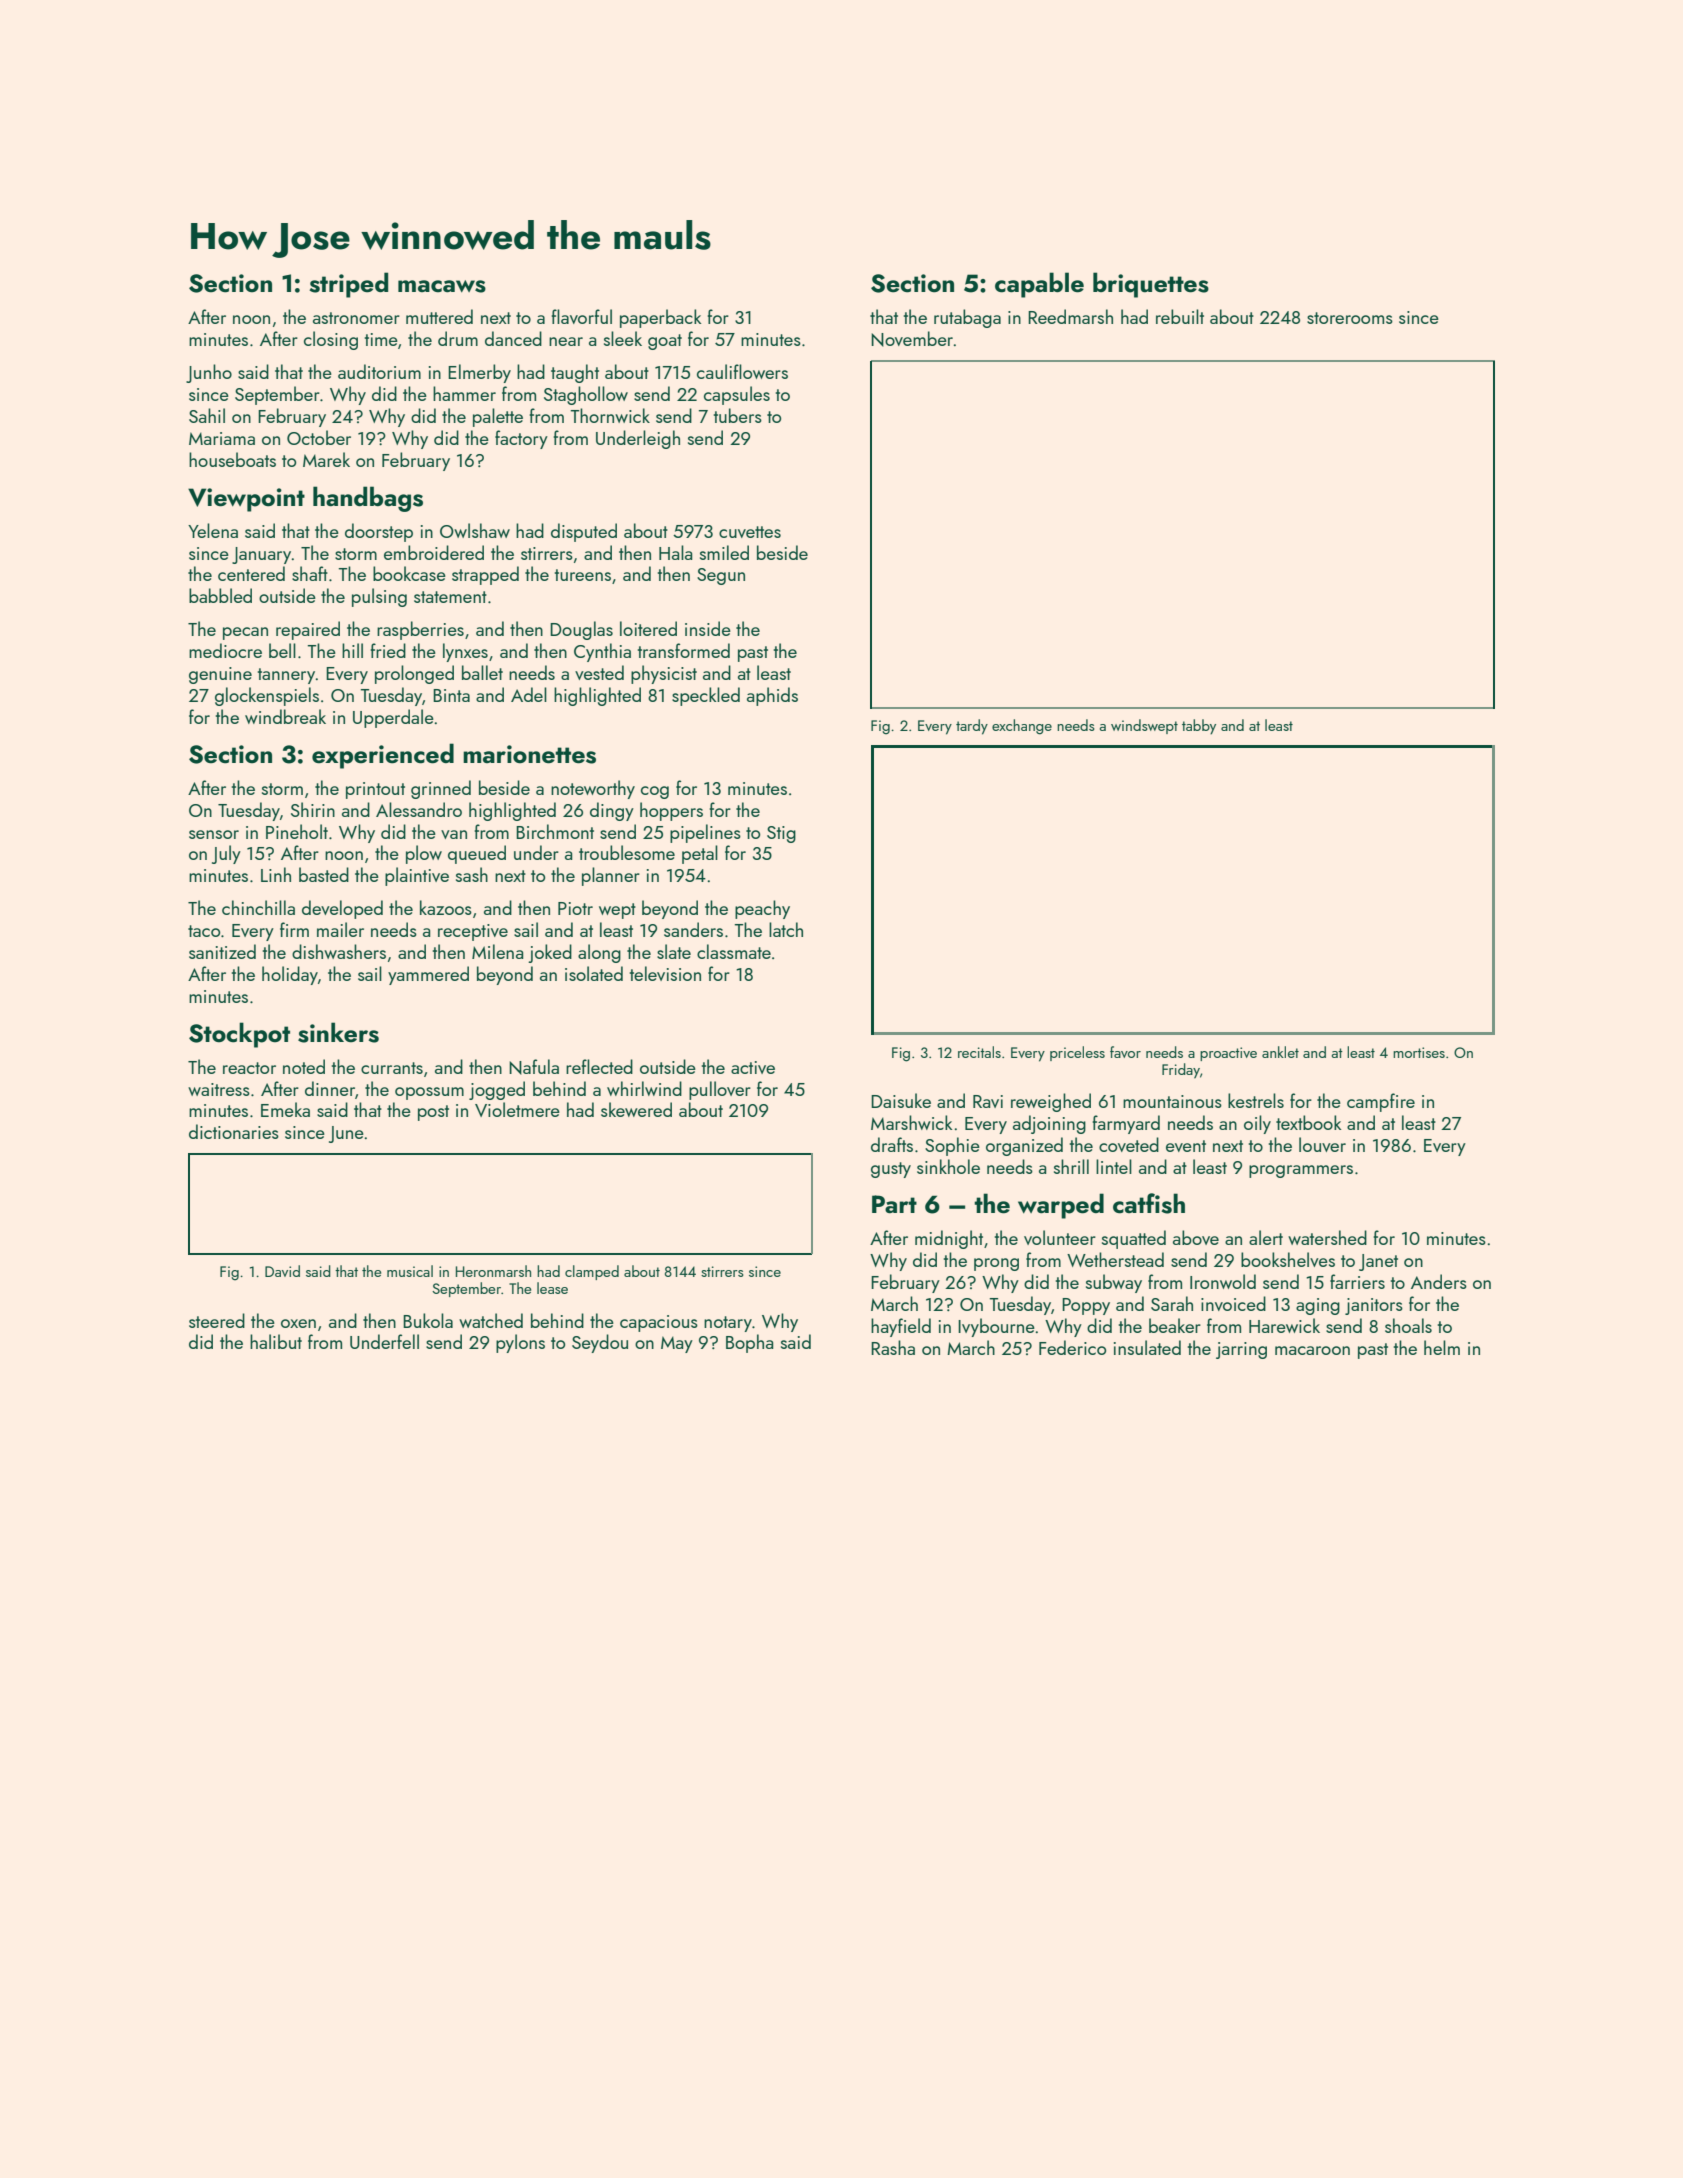  What do you see at coordinates (749, 1343) in the screenshot?
I see `Bopha` at bounding box center [749, 1343].
